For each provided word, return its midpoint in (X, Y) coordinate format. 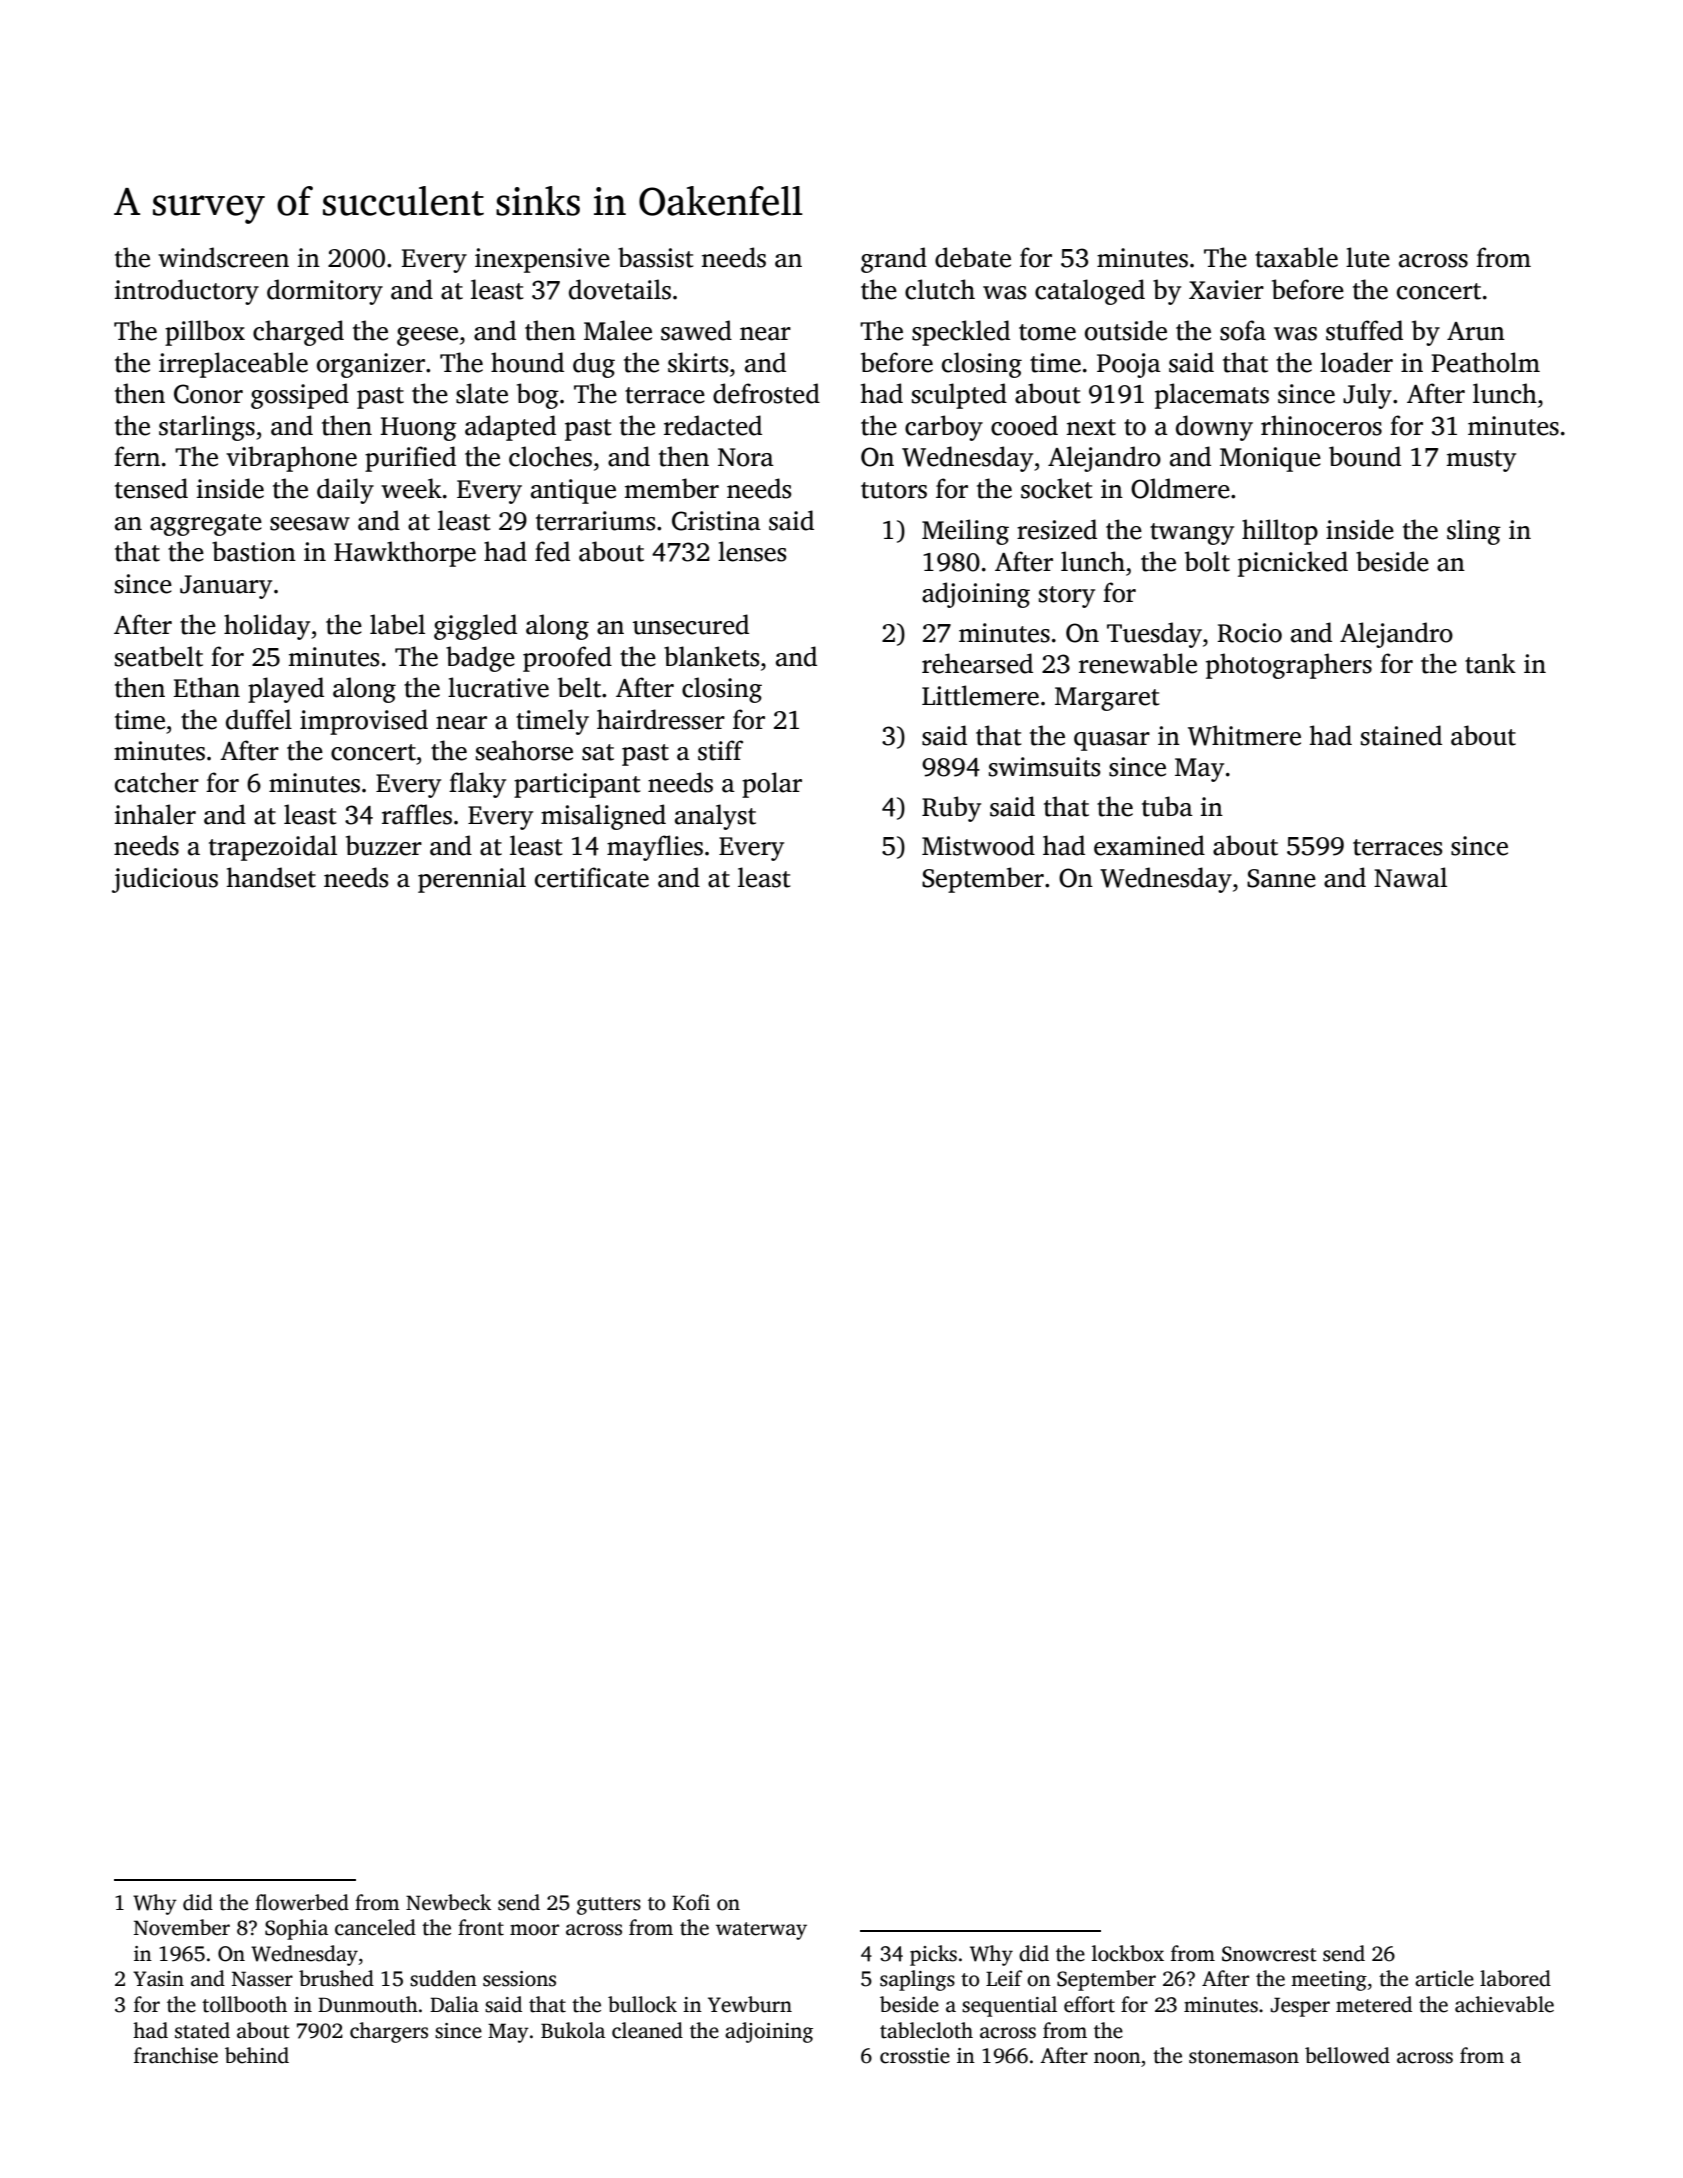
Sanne (1281, 878)
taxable (1296, 257)
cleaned (647, 2030)
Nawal (1410, 877)
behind (257, 2055)
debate (973, 257)
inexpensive (542, 260)
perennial (472, 880)
